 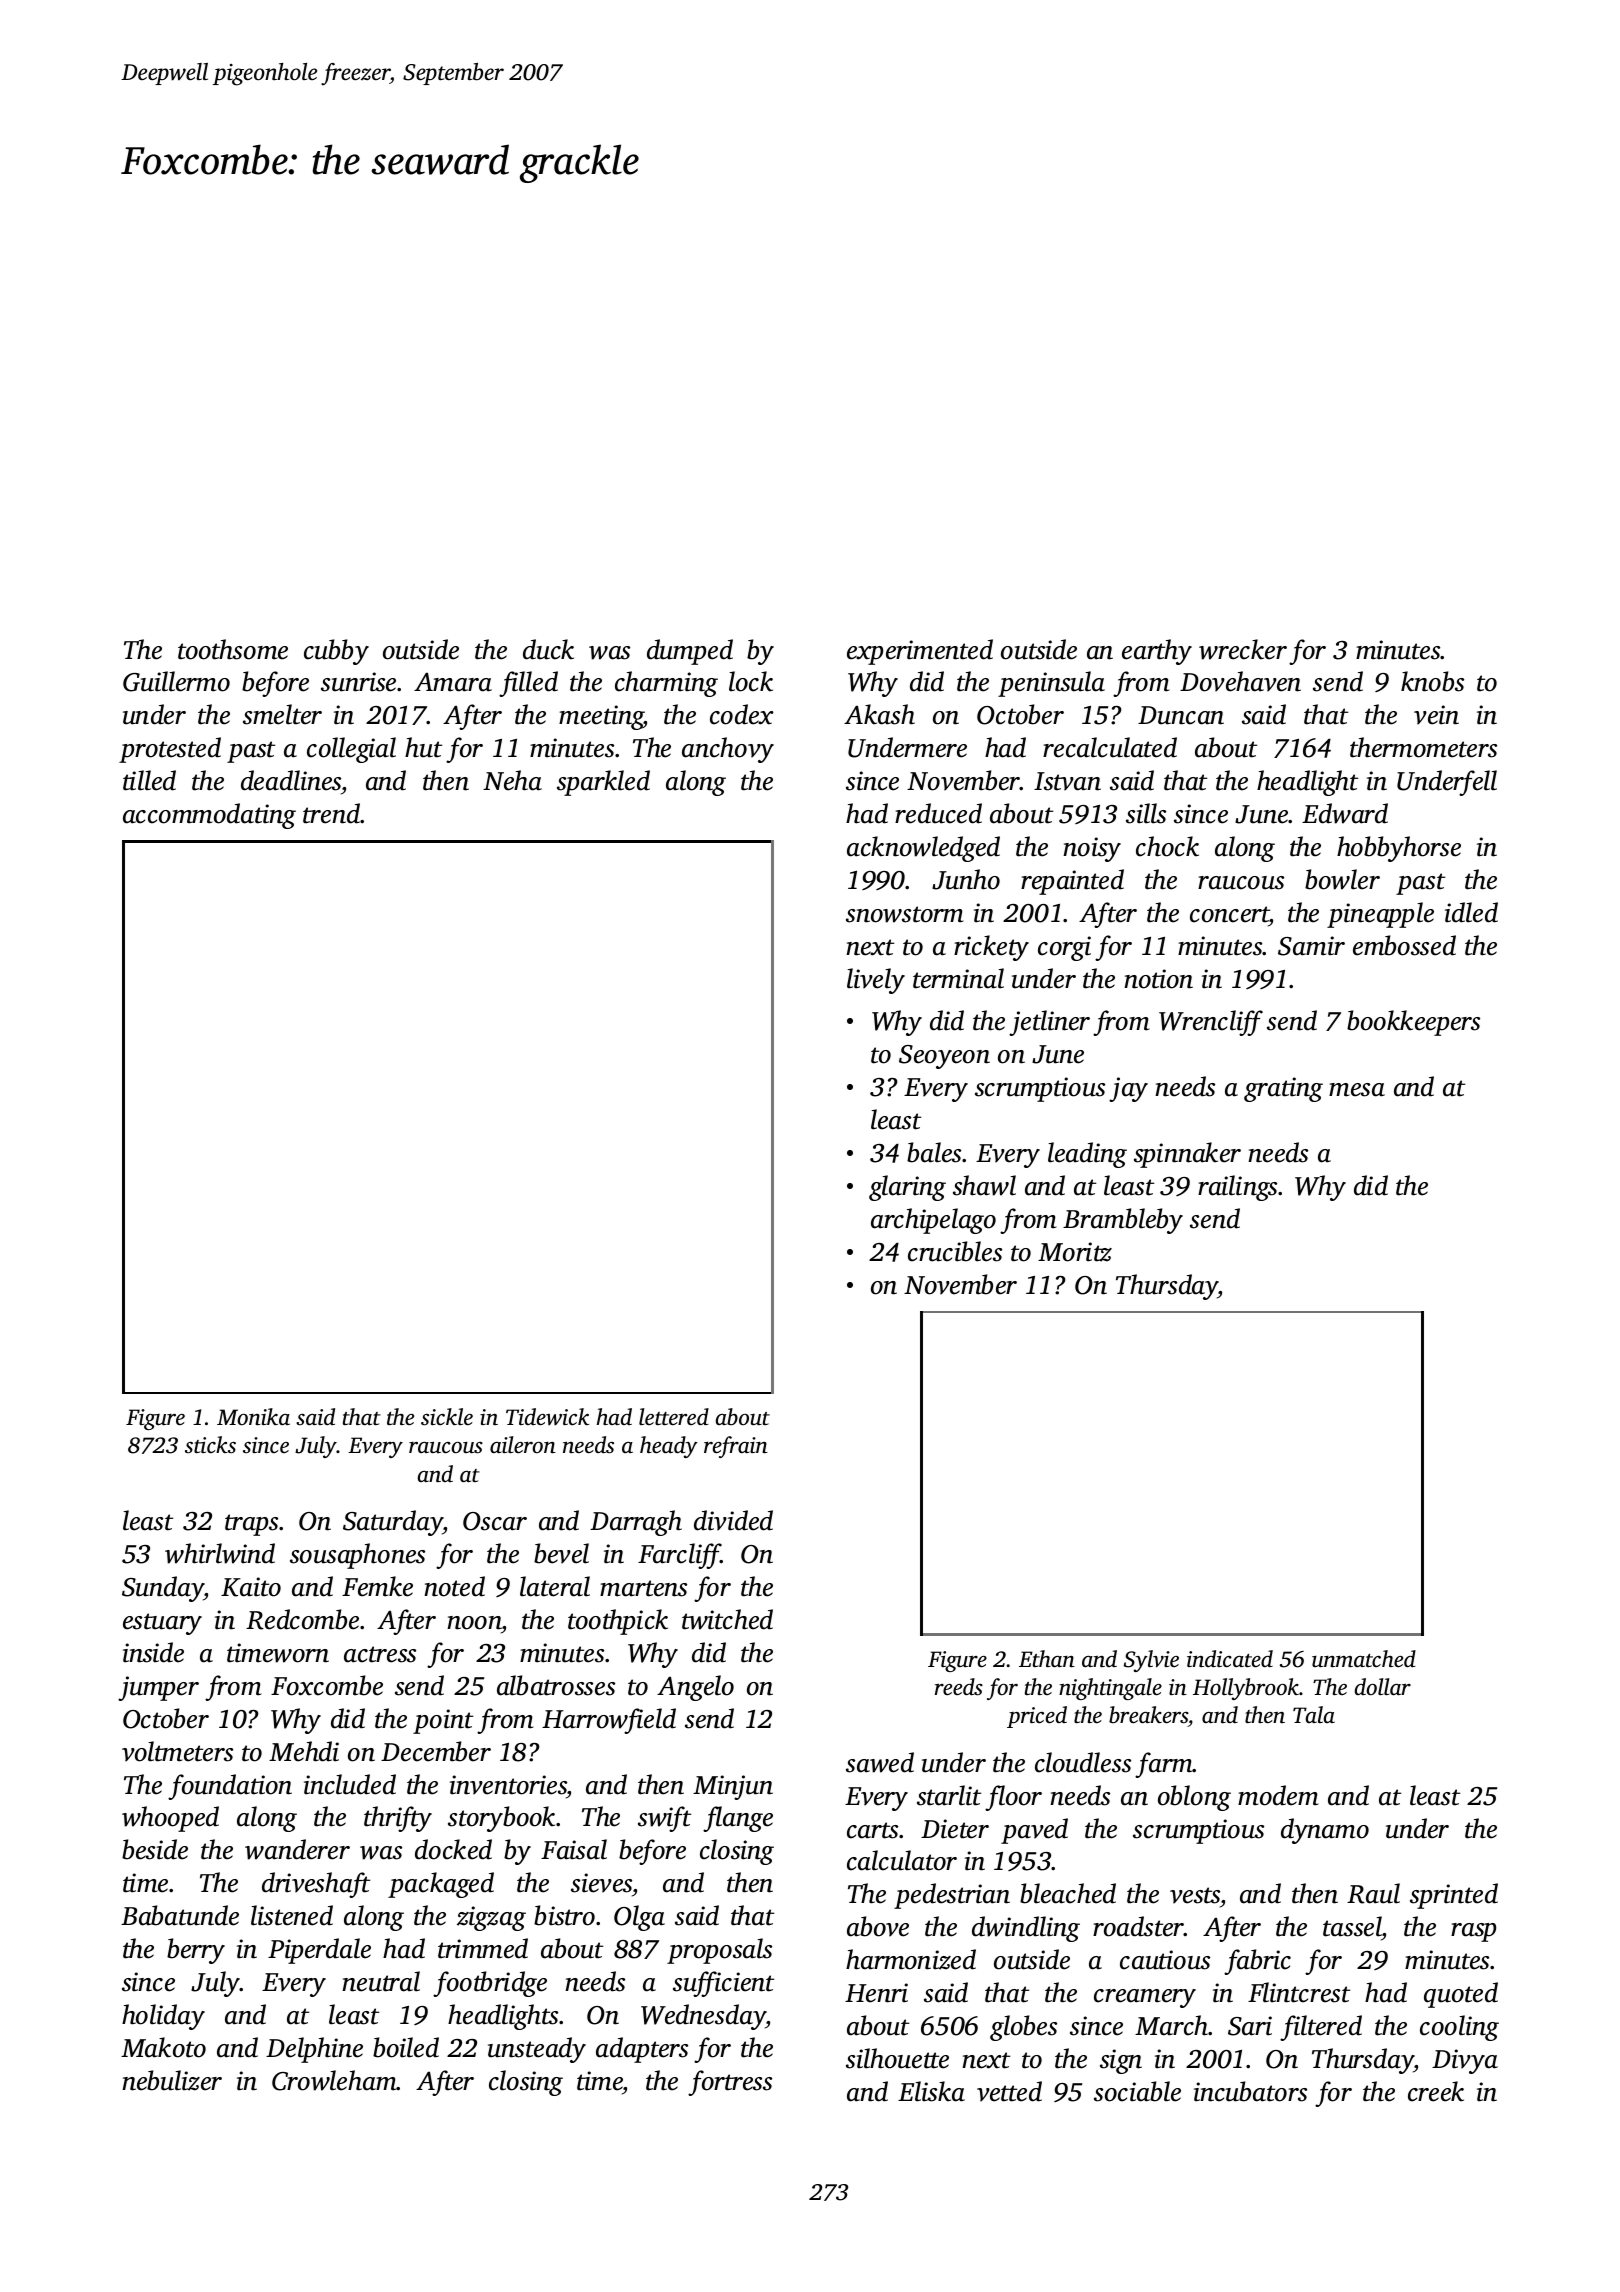 I want to click on storybook, so click(x=501, y=1819).
